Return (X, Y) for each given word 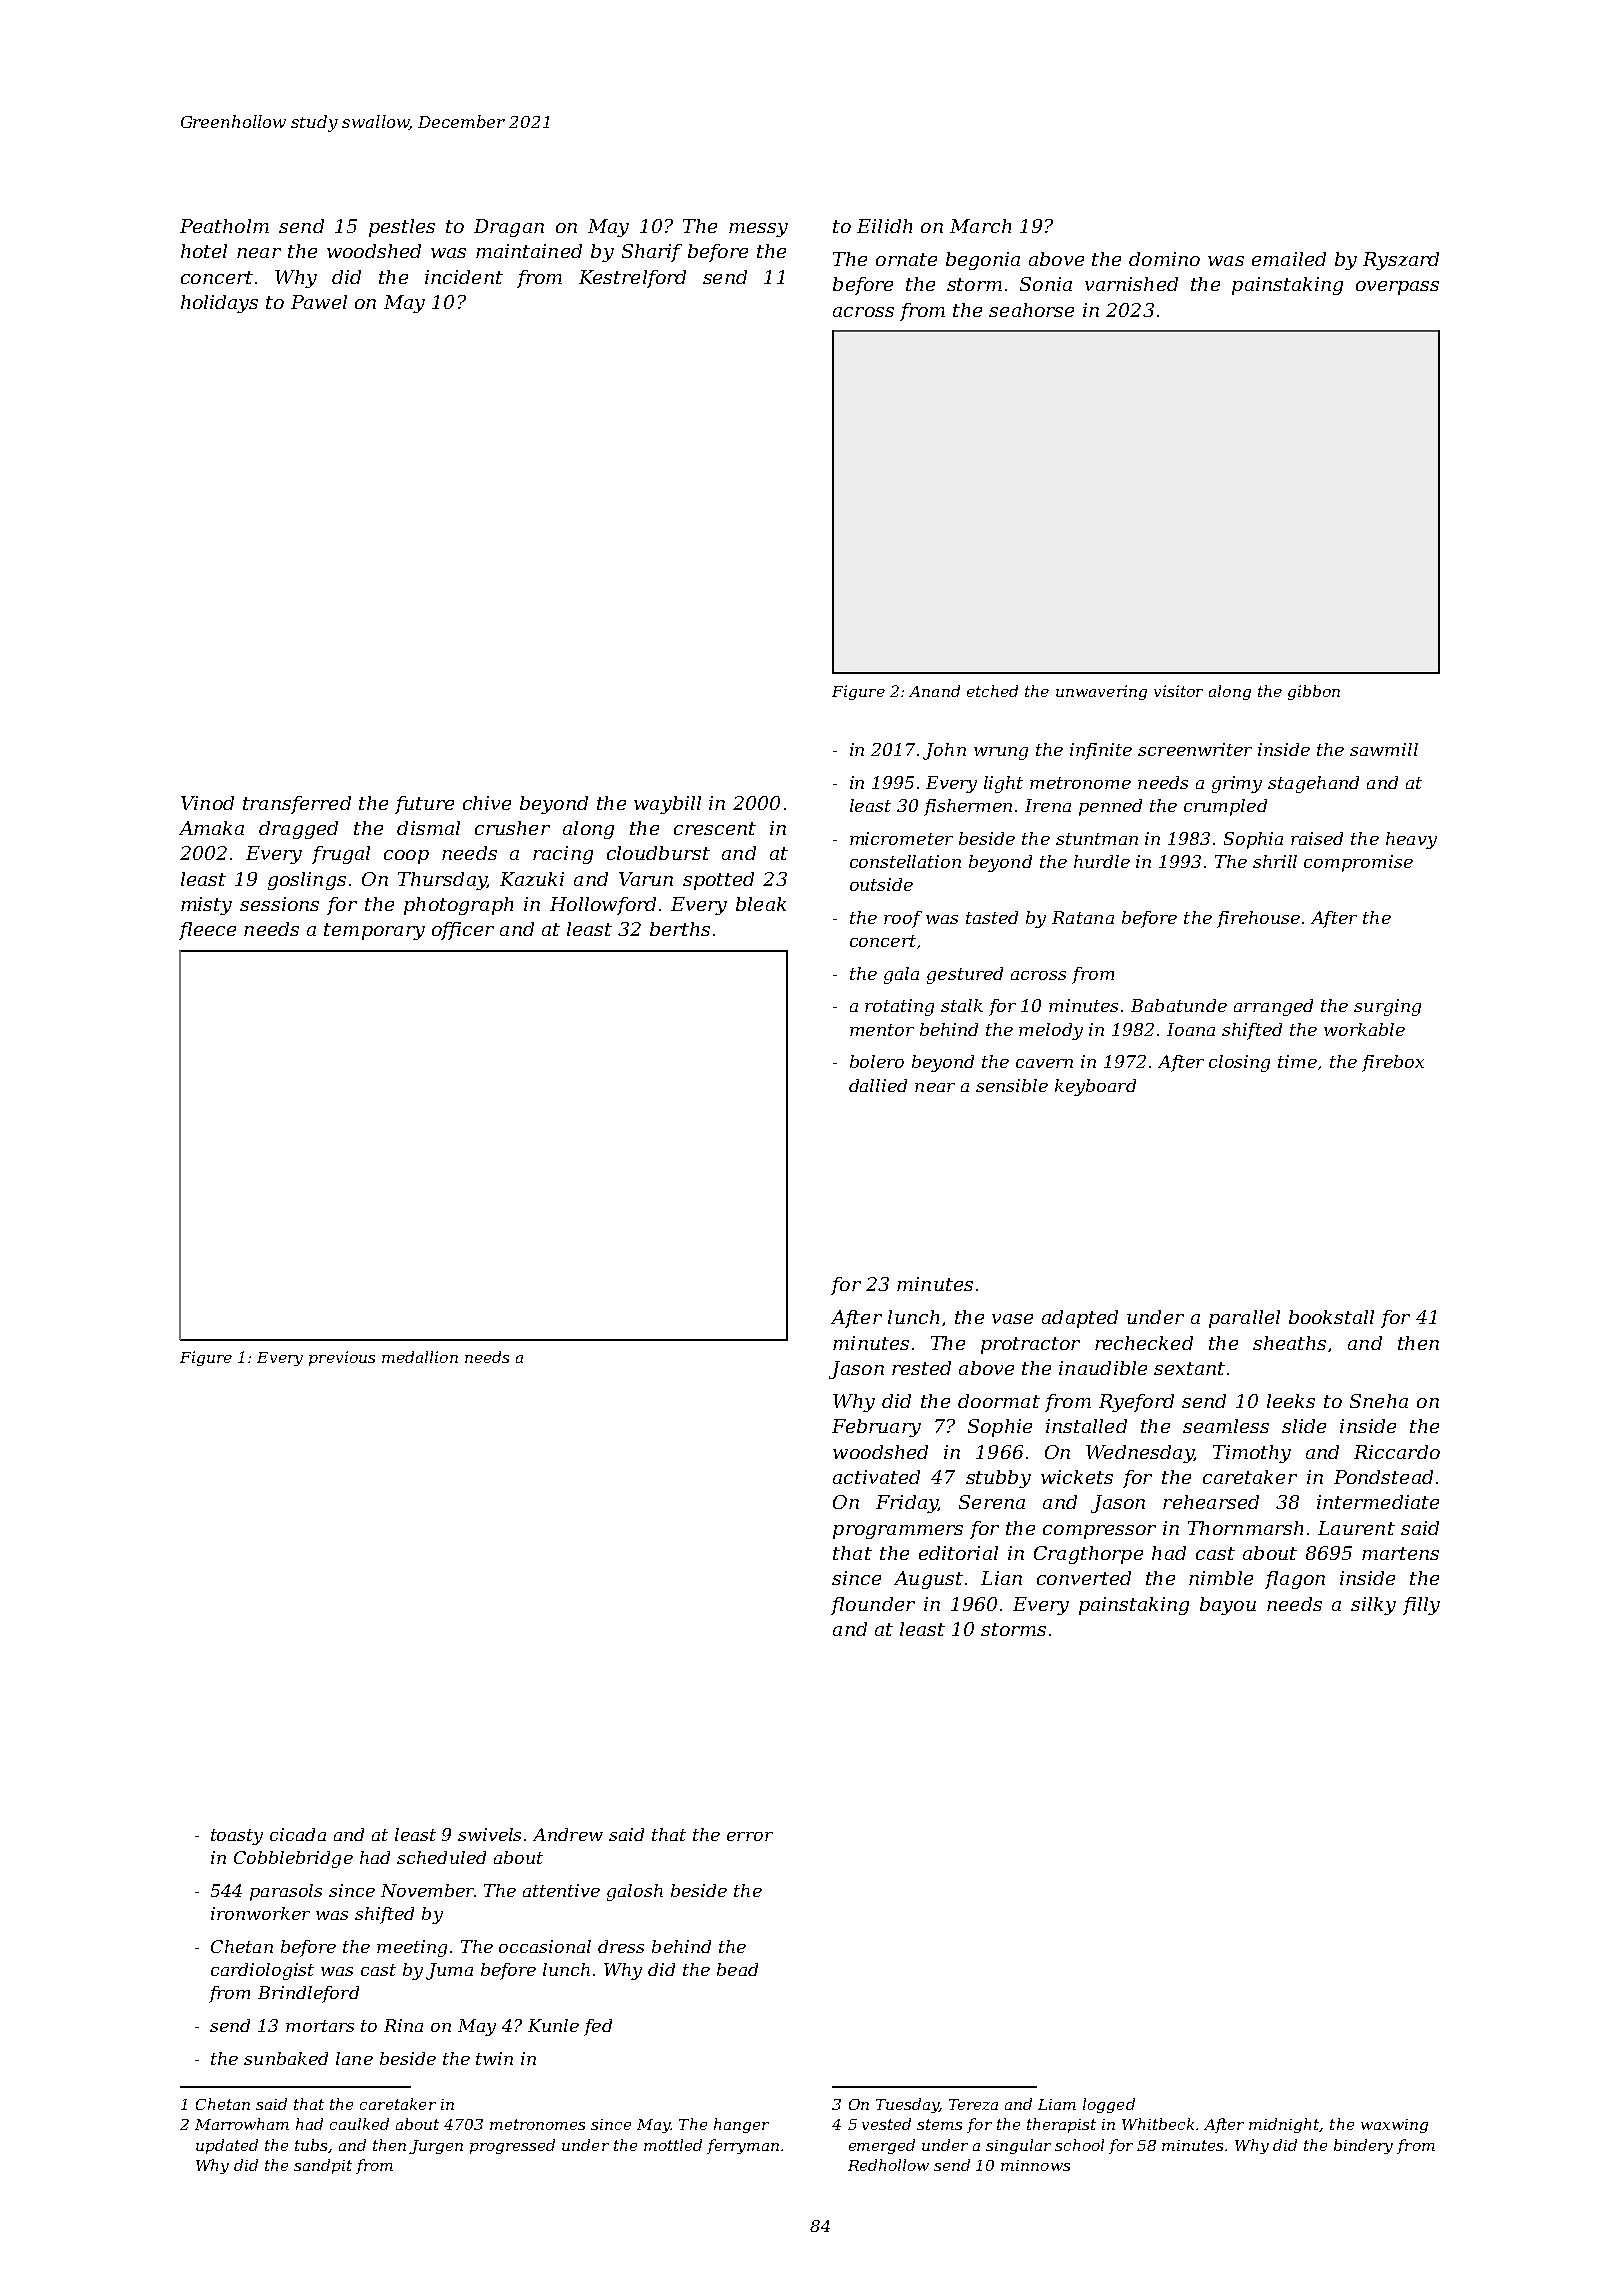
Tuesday (907, 2105)
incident (464, 277)
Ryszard (1401, 261)
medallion (420, 1357)
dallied (878, 1085)
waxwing (1394, 2126)
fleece (207, 931)
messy (758, 230)
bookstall (1331, 1317)
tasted (992, 917)
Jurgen (436, 2147)
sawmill (1384, 749)
